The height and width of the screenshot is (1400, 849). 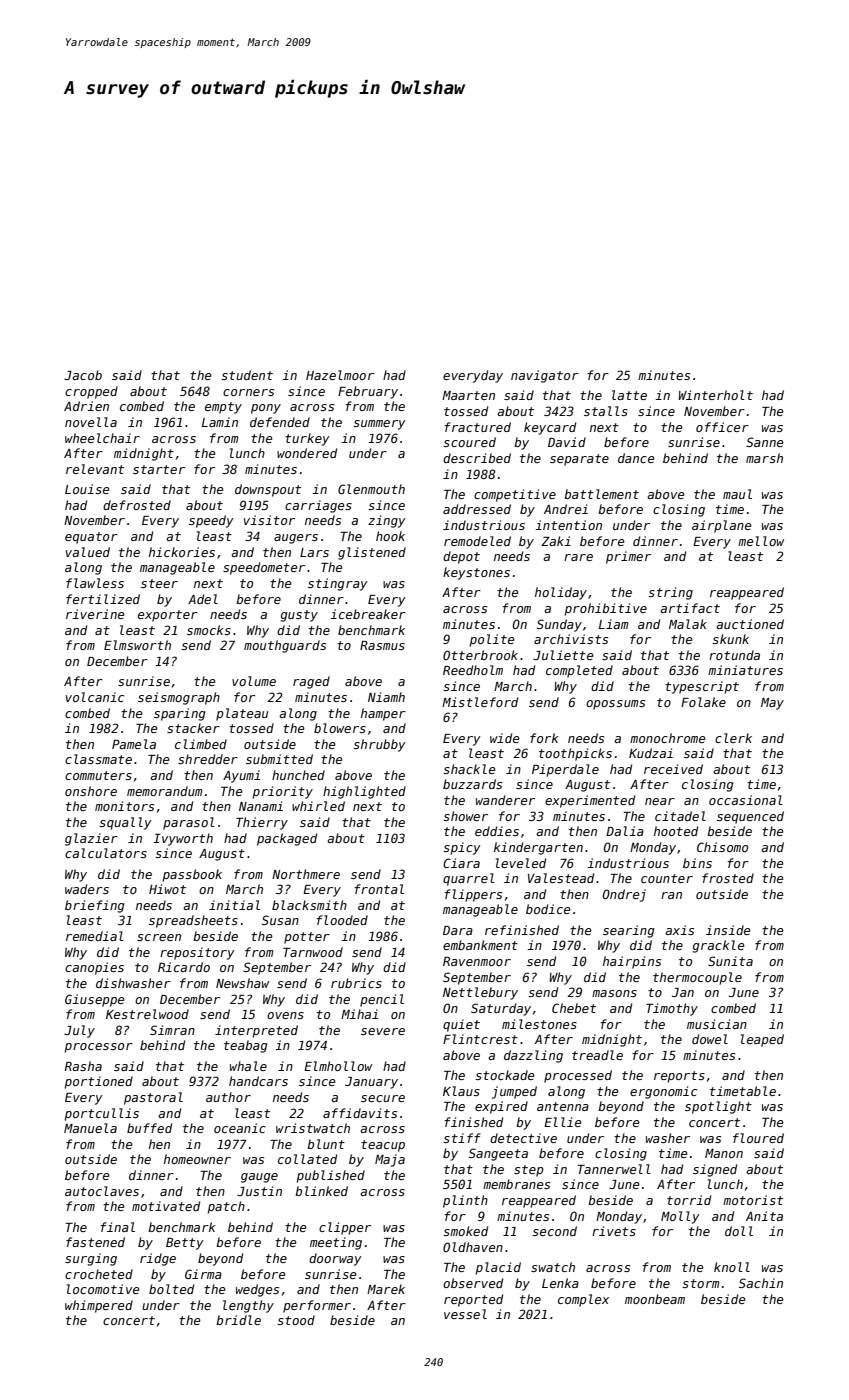 What do you see at coordinates (95, 697) in the screenshot?
I see `volcanic` at bounding box center [95, 697].
